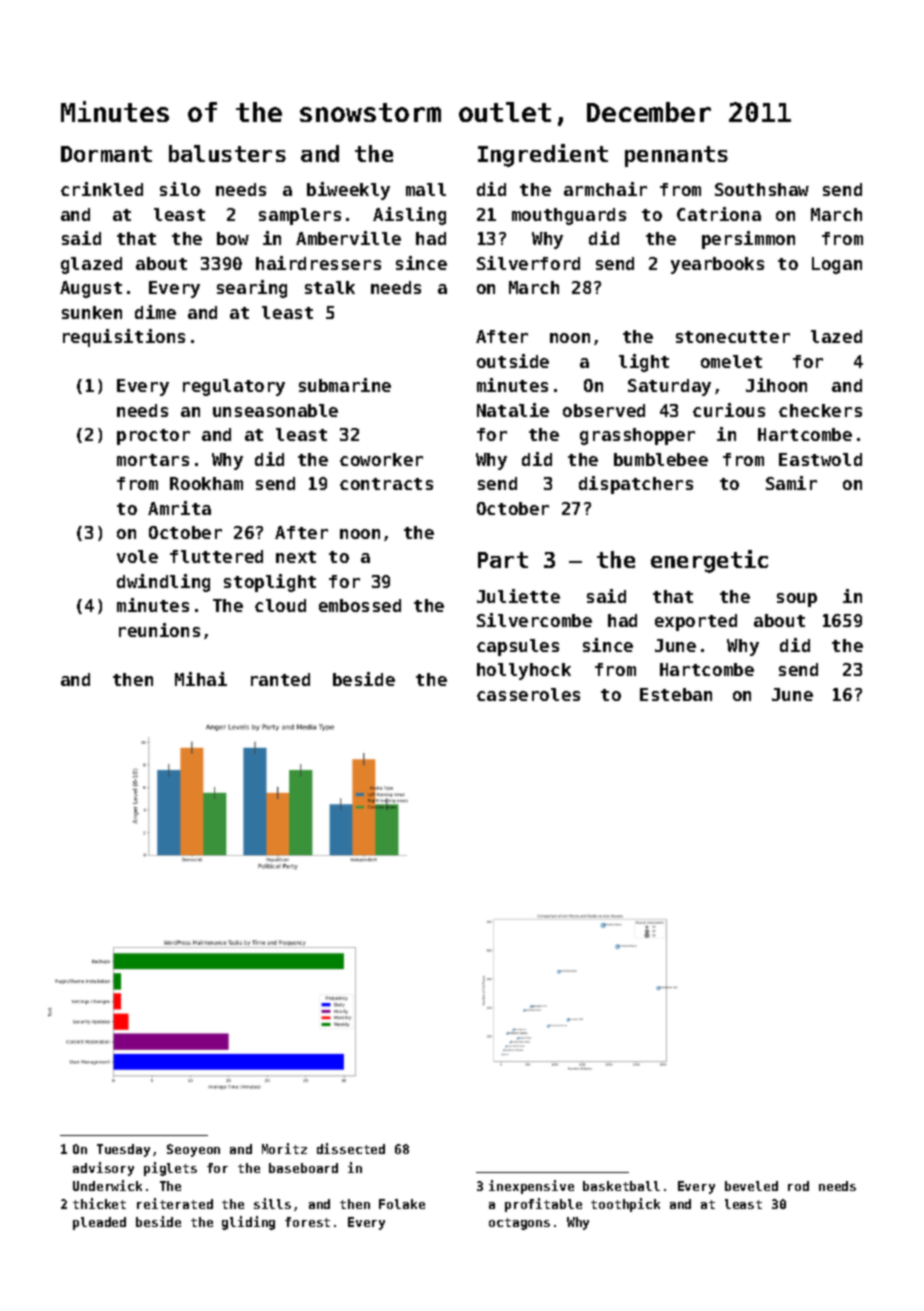 The height and width of the screenshot is (1311, 924). What do you see at coordinates (124, 338) in the screenshot?
I see `requisitions` at bounding box center [124, 338].
